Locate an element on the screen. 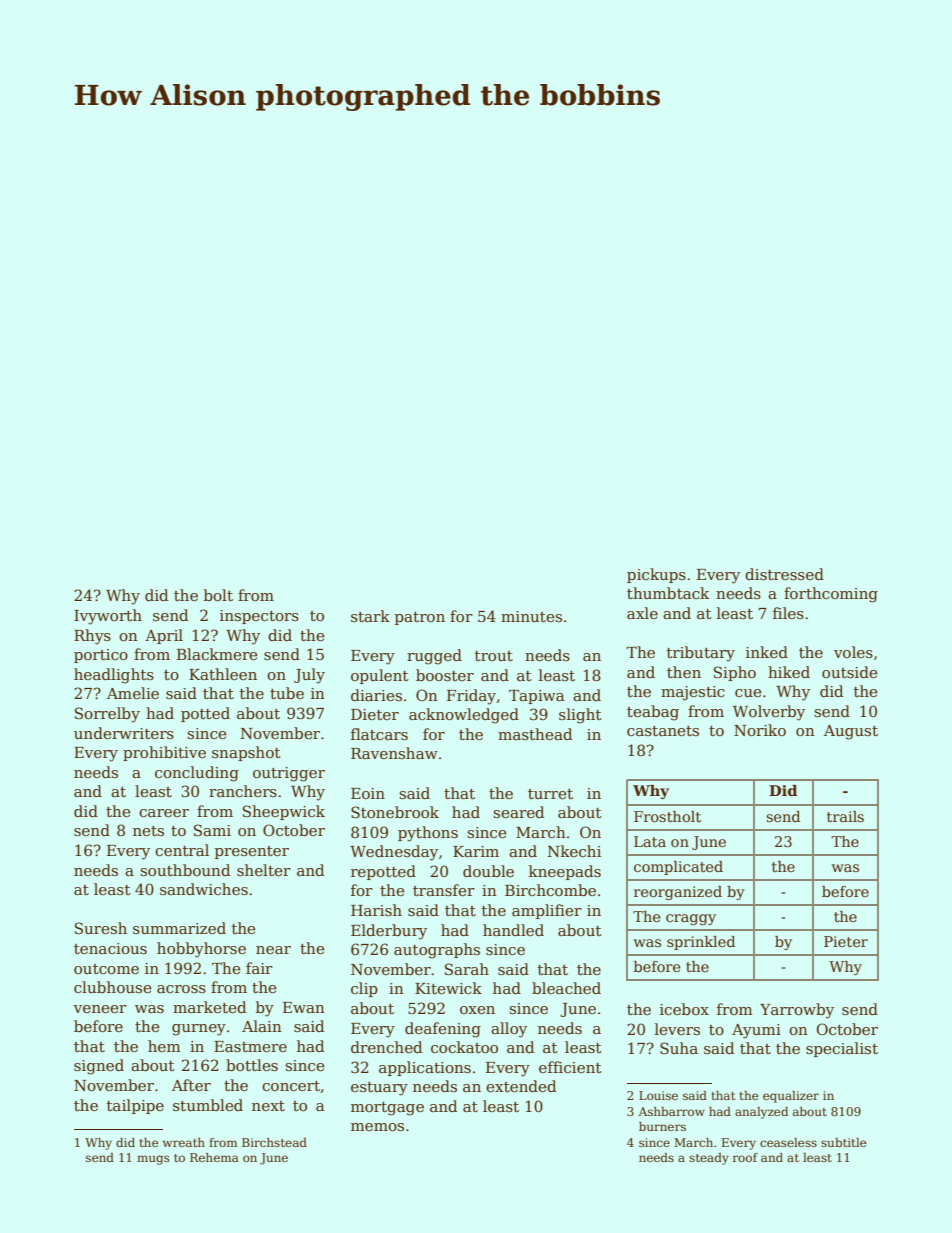 The image size is (952, 1233). bolt is located at coordinates (218, 595).
